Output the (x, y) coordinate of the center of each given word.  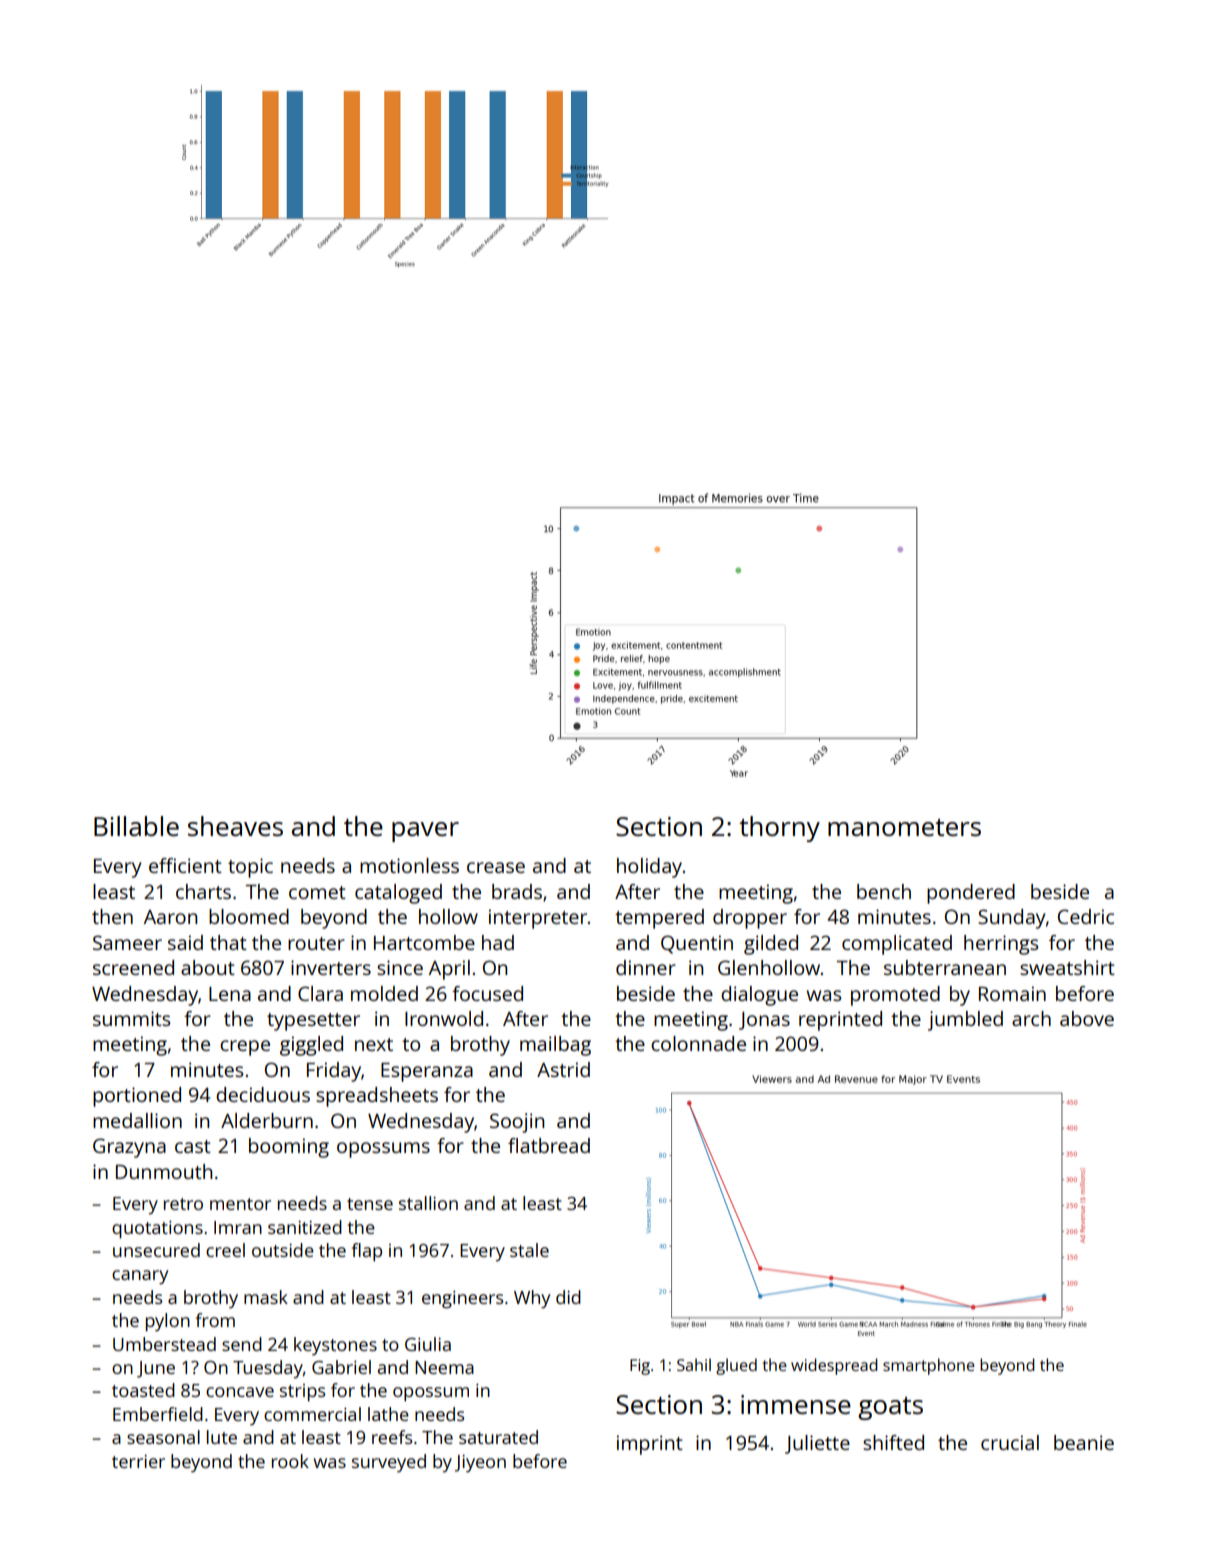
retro (183, 1204)
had (498, 942)
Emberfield (158, 1414)
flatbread (549, 1145)
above (1087, 1018)
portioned (137, 1097)
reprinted (840, 1021)
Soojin (517, 1123)
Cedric (1086, 916)
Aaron (170, 917)
